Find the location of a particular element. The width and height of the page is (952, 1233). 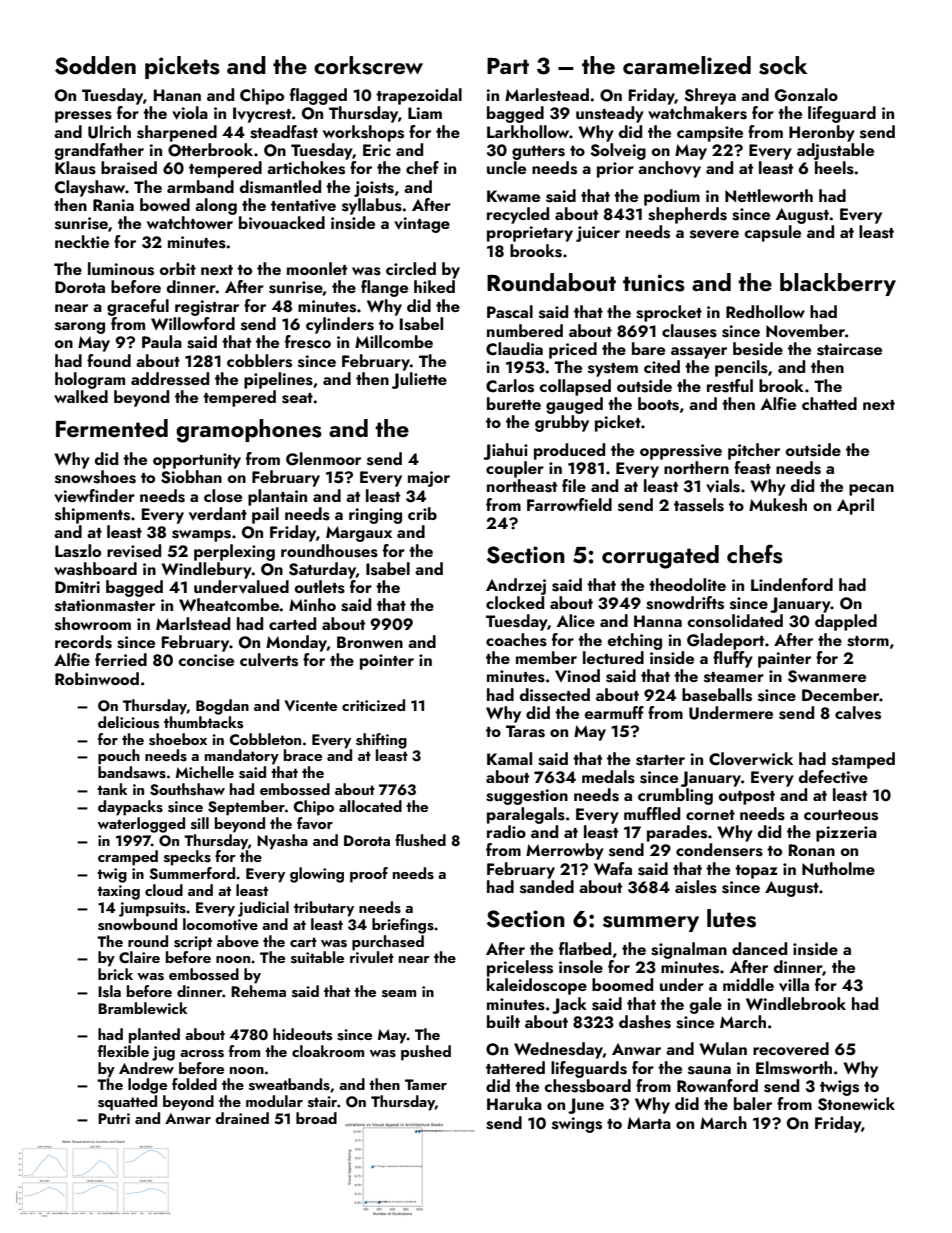

sock is located at coordinates (783, 65).
